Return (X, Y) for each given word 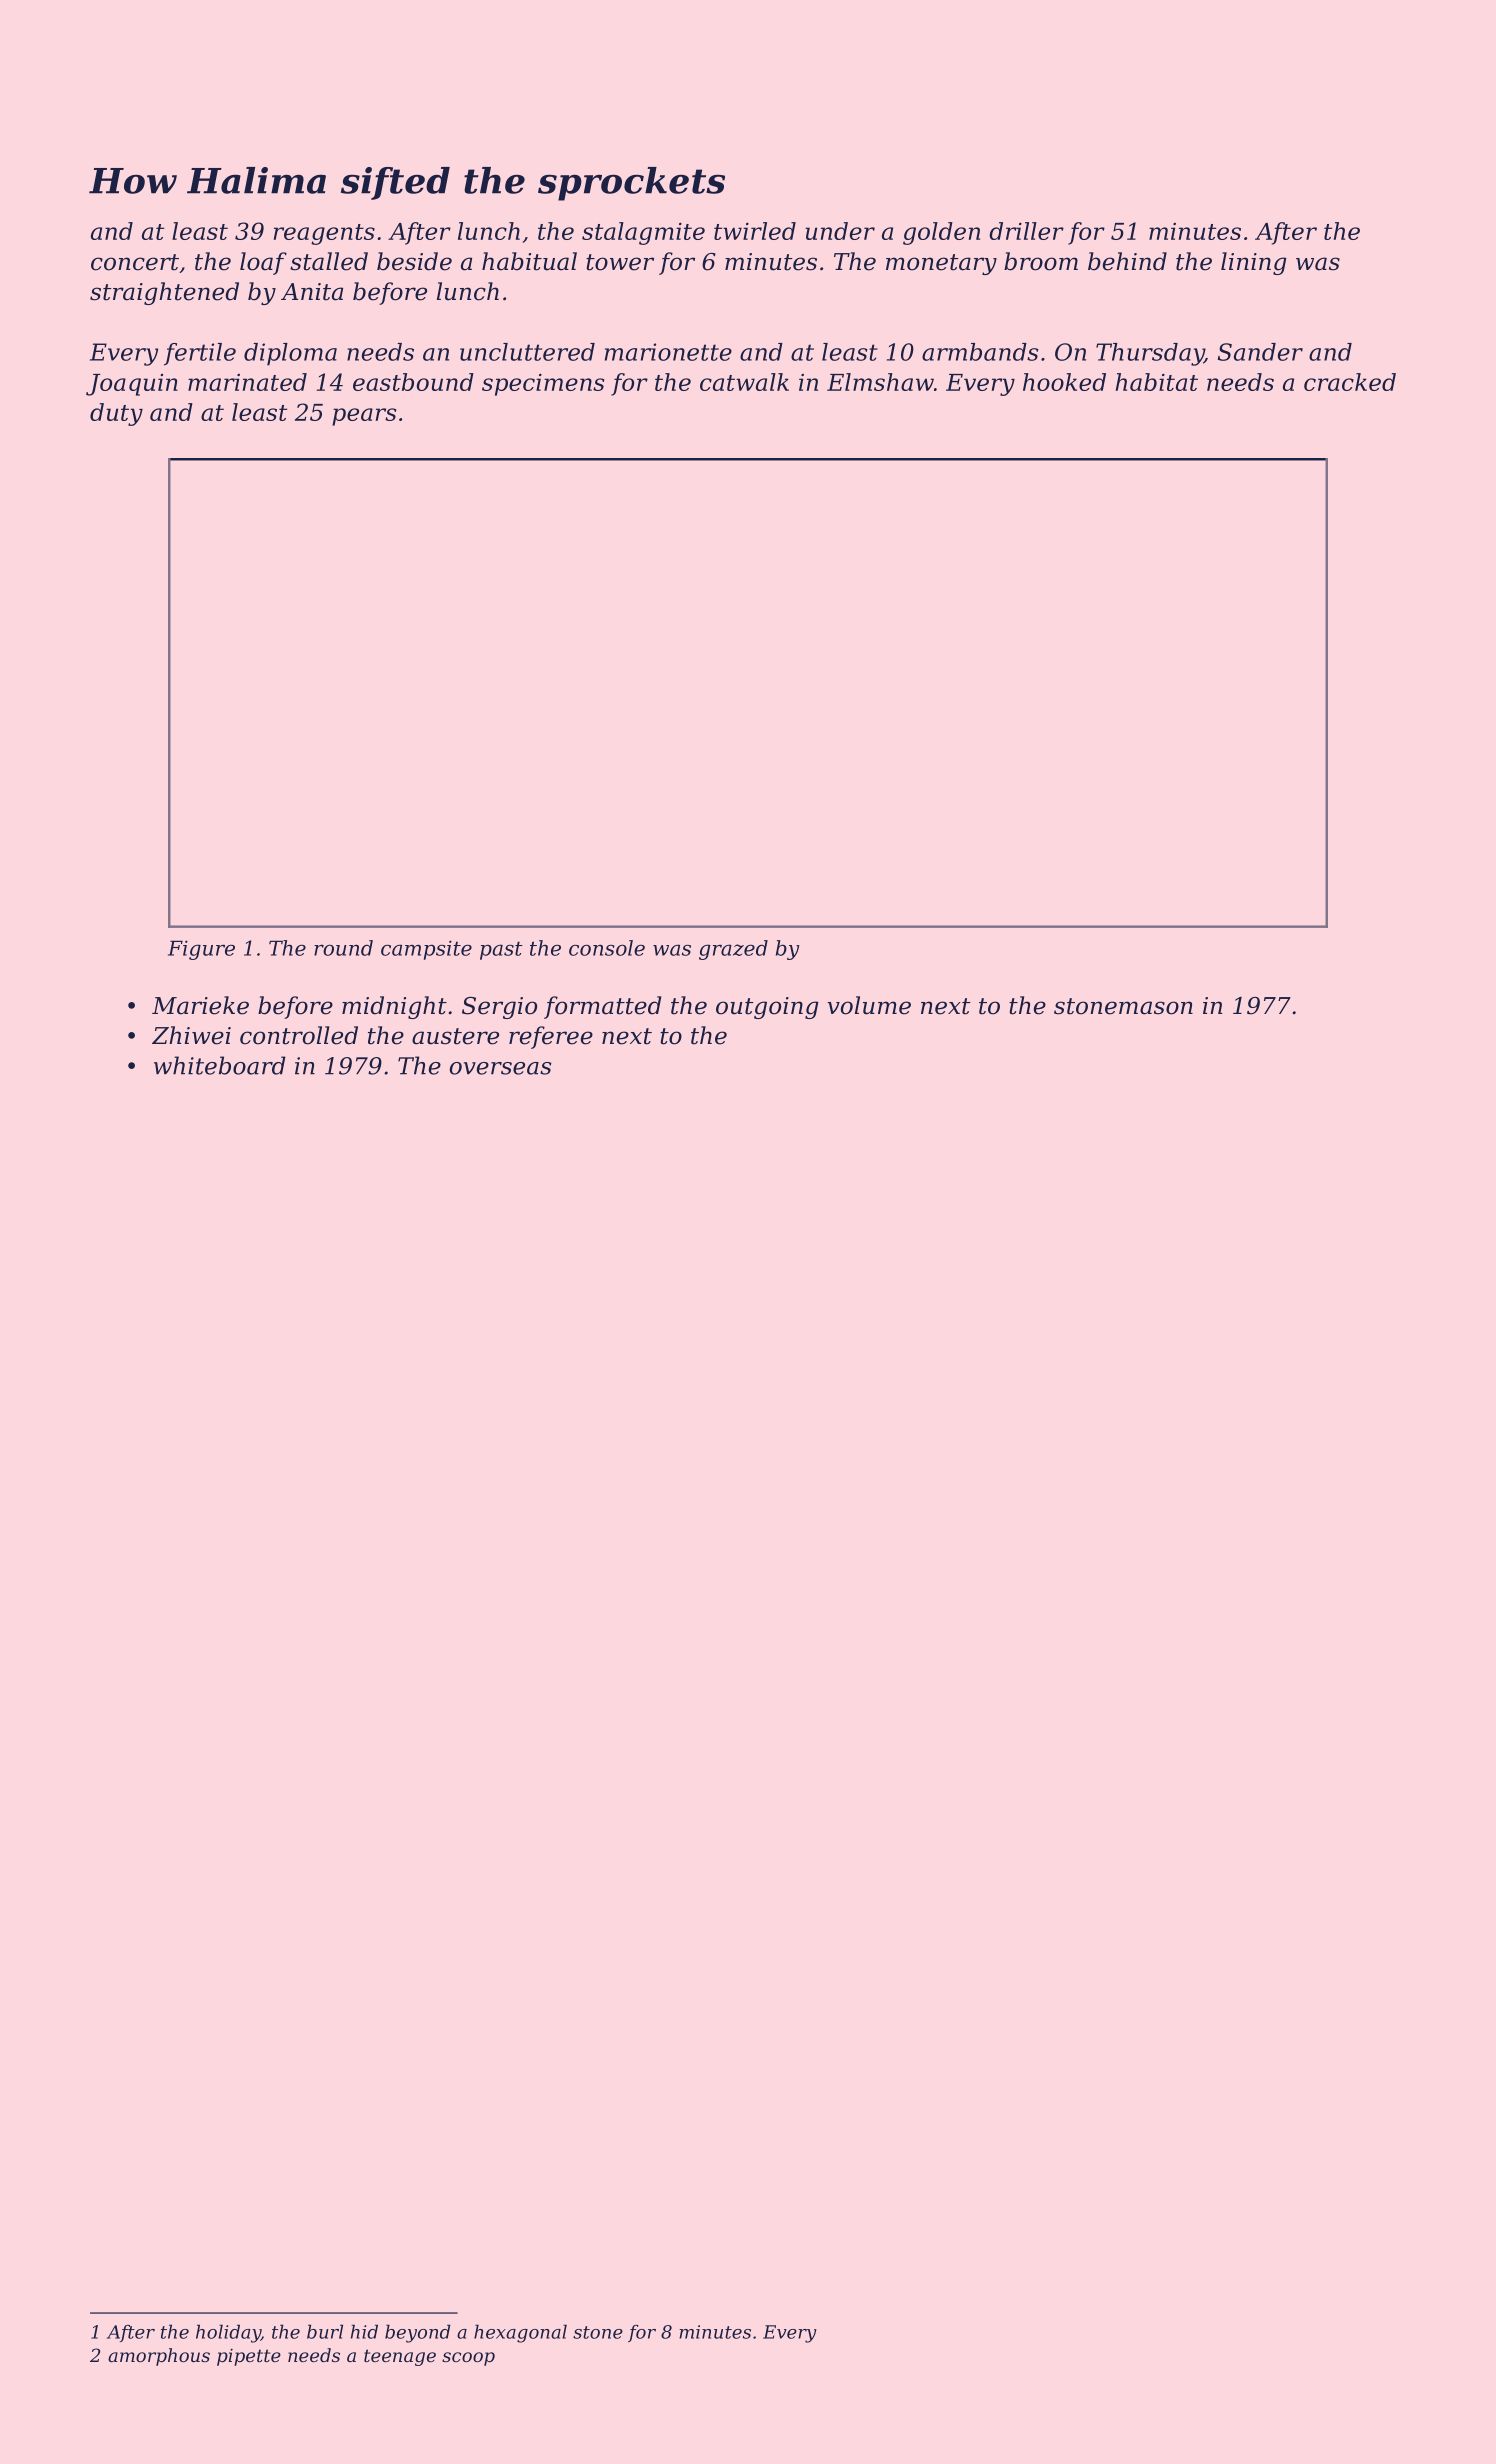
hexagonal (520, 2333)
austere (455, 1036)
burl (325, 2331)
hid (364, 2331)
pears (364, 417)
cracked (1350, 382)
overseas (500, 1068)
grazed (733, 950)
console (607, 948)
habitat (1157, 382)
